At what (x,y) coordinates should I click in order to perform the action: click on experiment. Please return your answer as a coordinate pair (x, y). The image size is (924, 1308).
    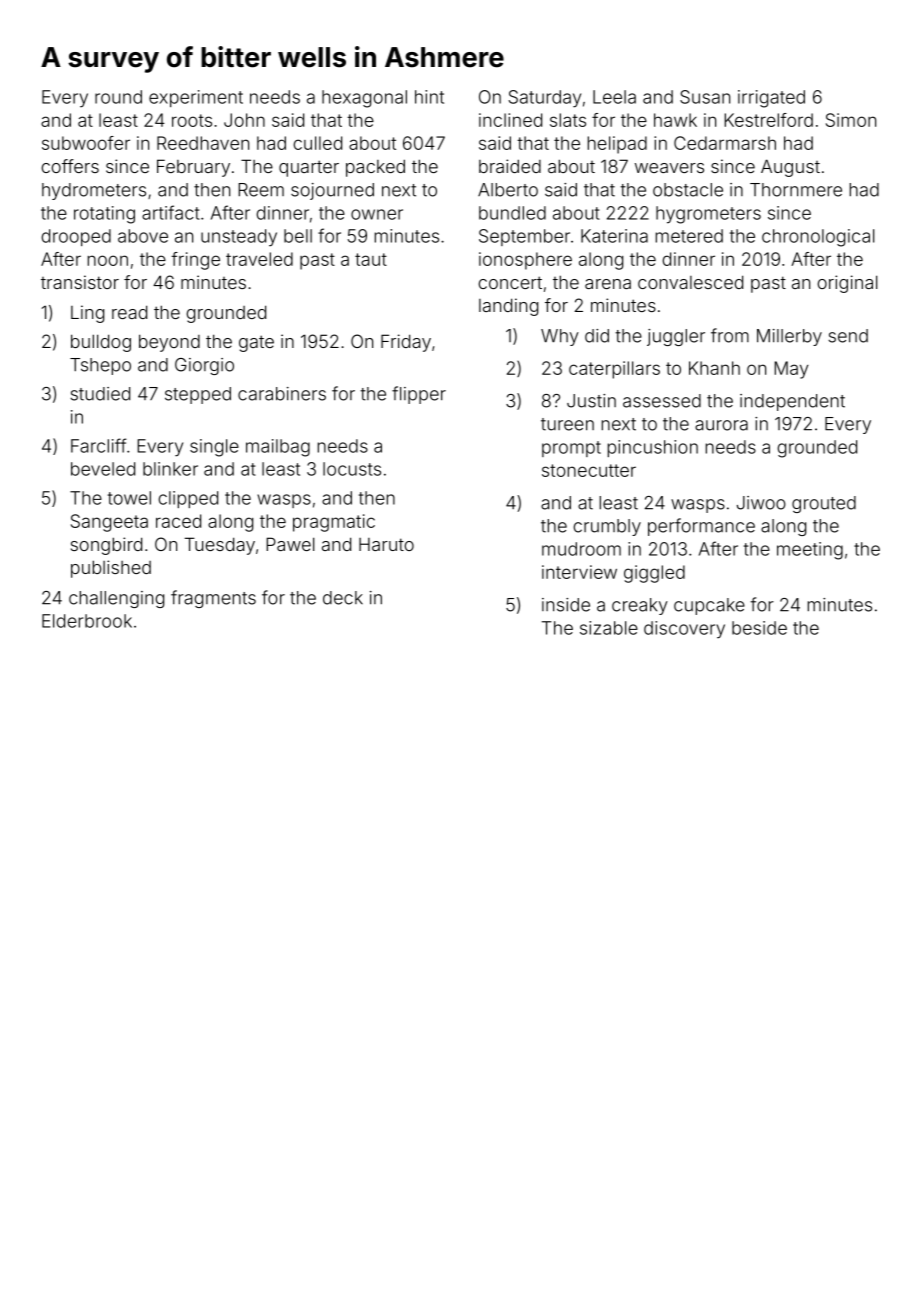
    Looking at the image, I should click on (196, 98).
